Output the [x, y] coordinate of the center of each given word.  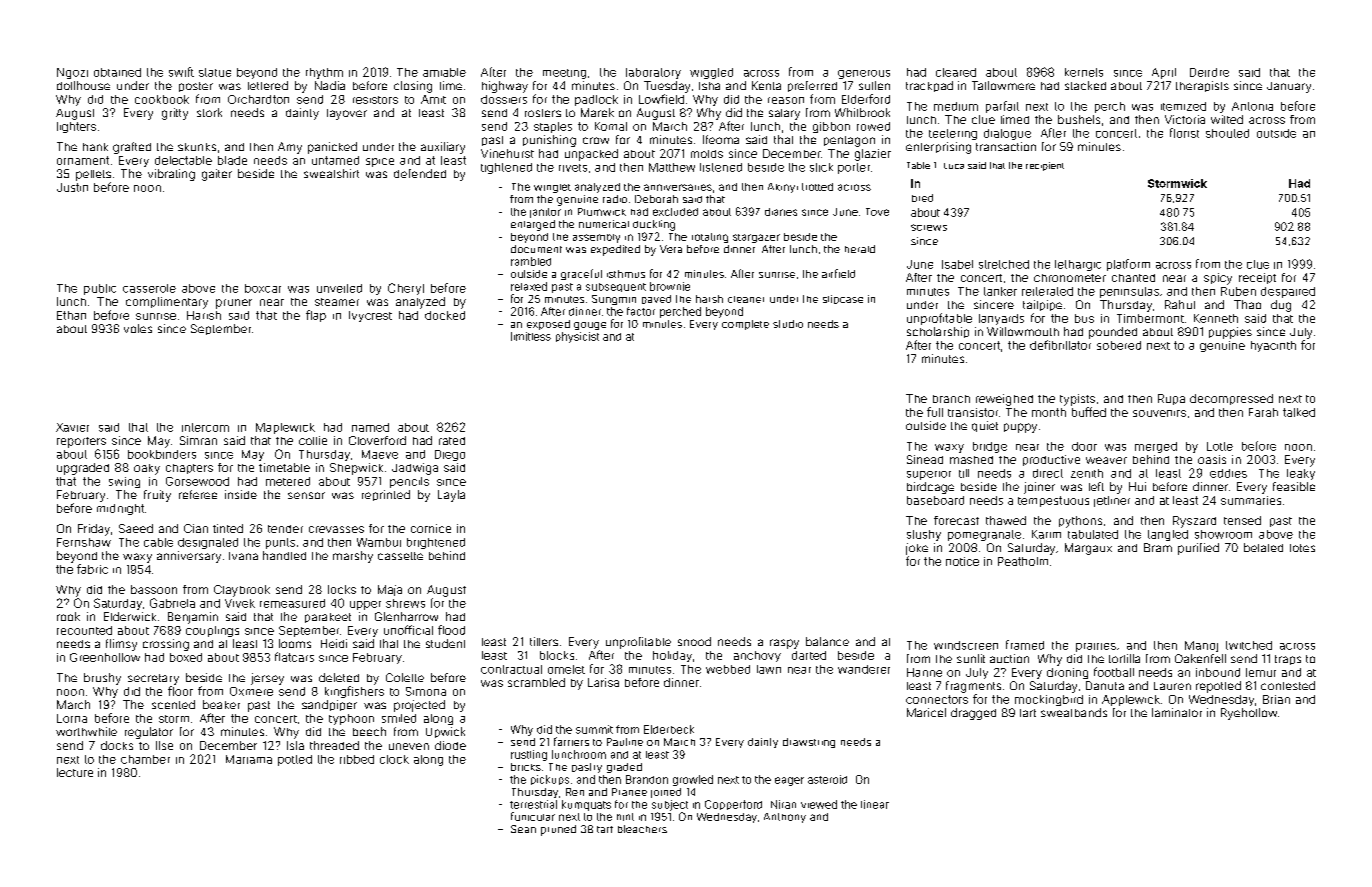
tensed [1242, 520]
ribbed [357, 759]
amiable [444, 72]
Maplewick [285, 428]
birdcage [930, 488]
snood [694, 641]
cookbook [162, 99]
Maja [390, 590]
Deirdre [1209, 72]
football [1114, 672]
